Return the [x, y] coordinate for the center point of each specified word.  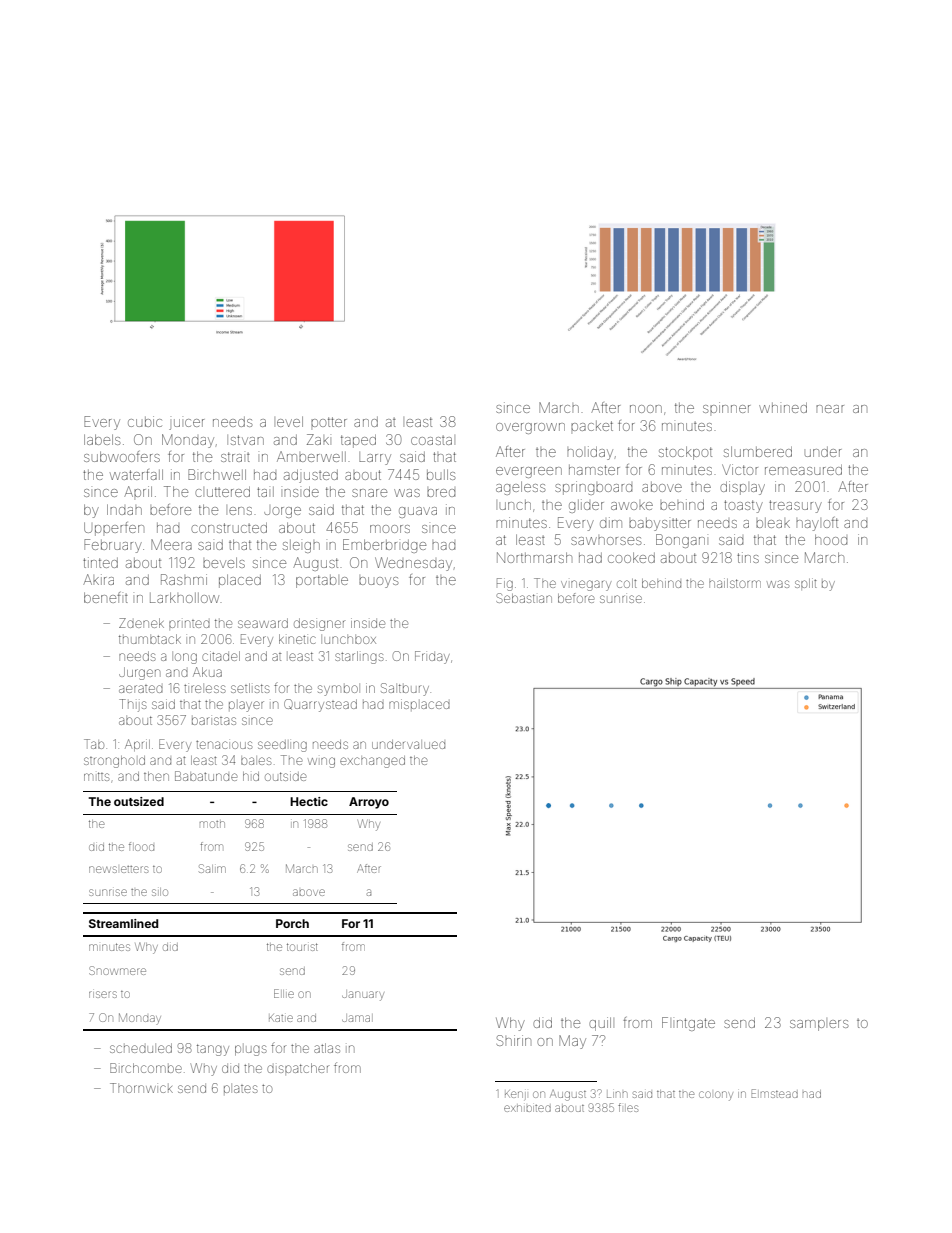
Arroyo [369, 803]
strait [235, 457]
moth [212, 824]
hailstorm [735, 583]
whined [783, 408]
